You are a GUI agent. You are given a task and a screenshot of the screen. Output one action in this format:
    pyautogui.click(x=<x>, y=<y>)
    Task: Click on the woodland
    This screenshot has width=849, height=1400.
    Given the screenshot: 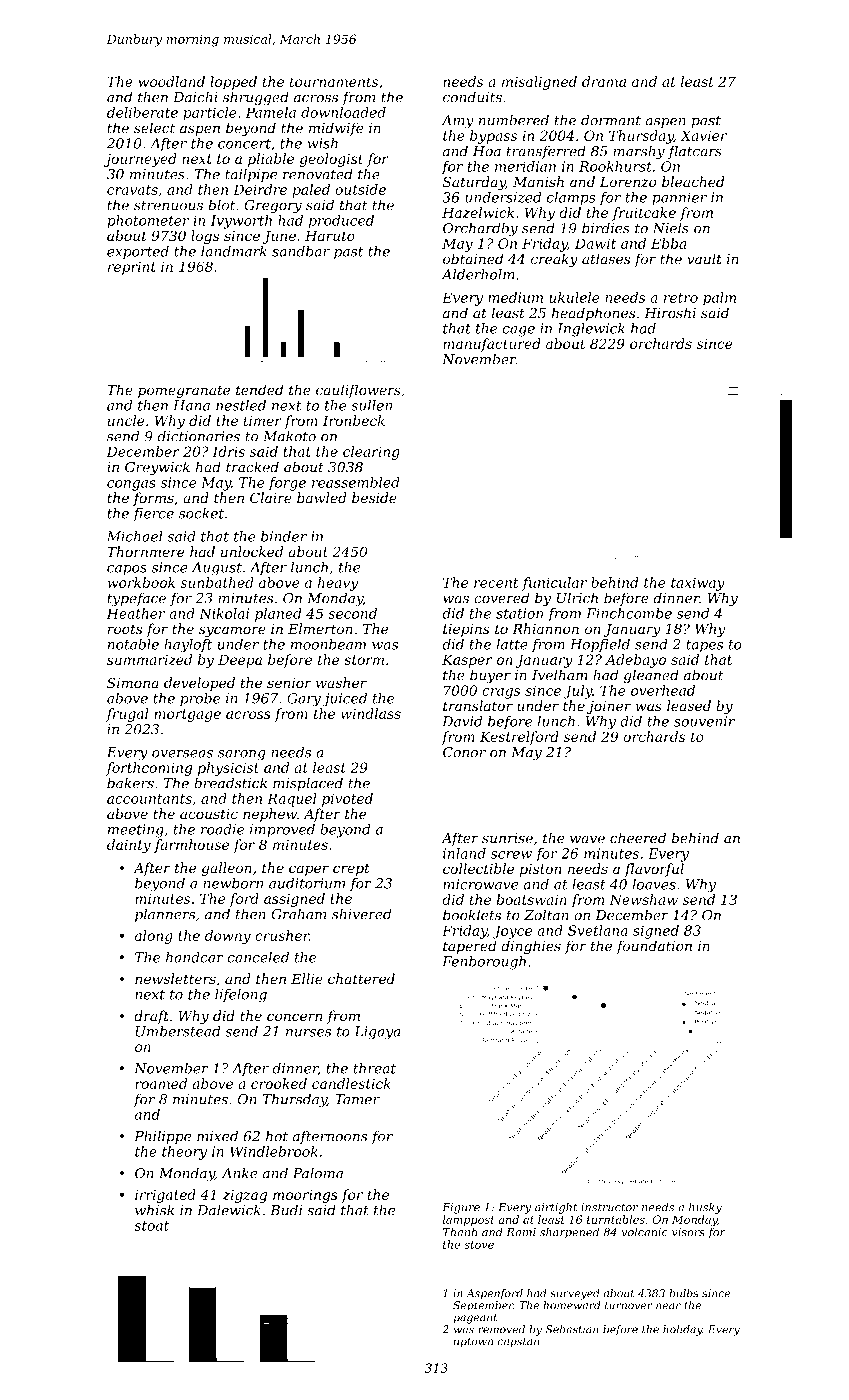 What is the action you would take?
    pyautogui.click(x=172, y=81)
